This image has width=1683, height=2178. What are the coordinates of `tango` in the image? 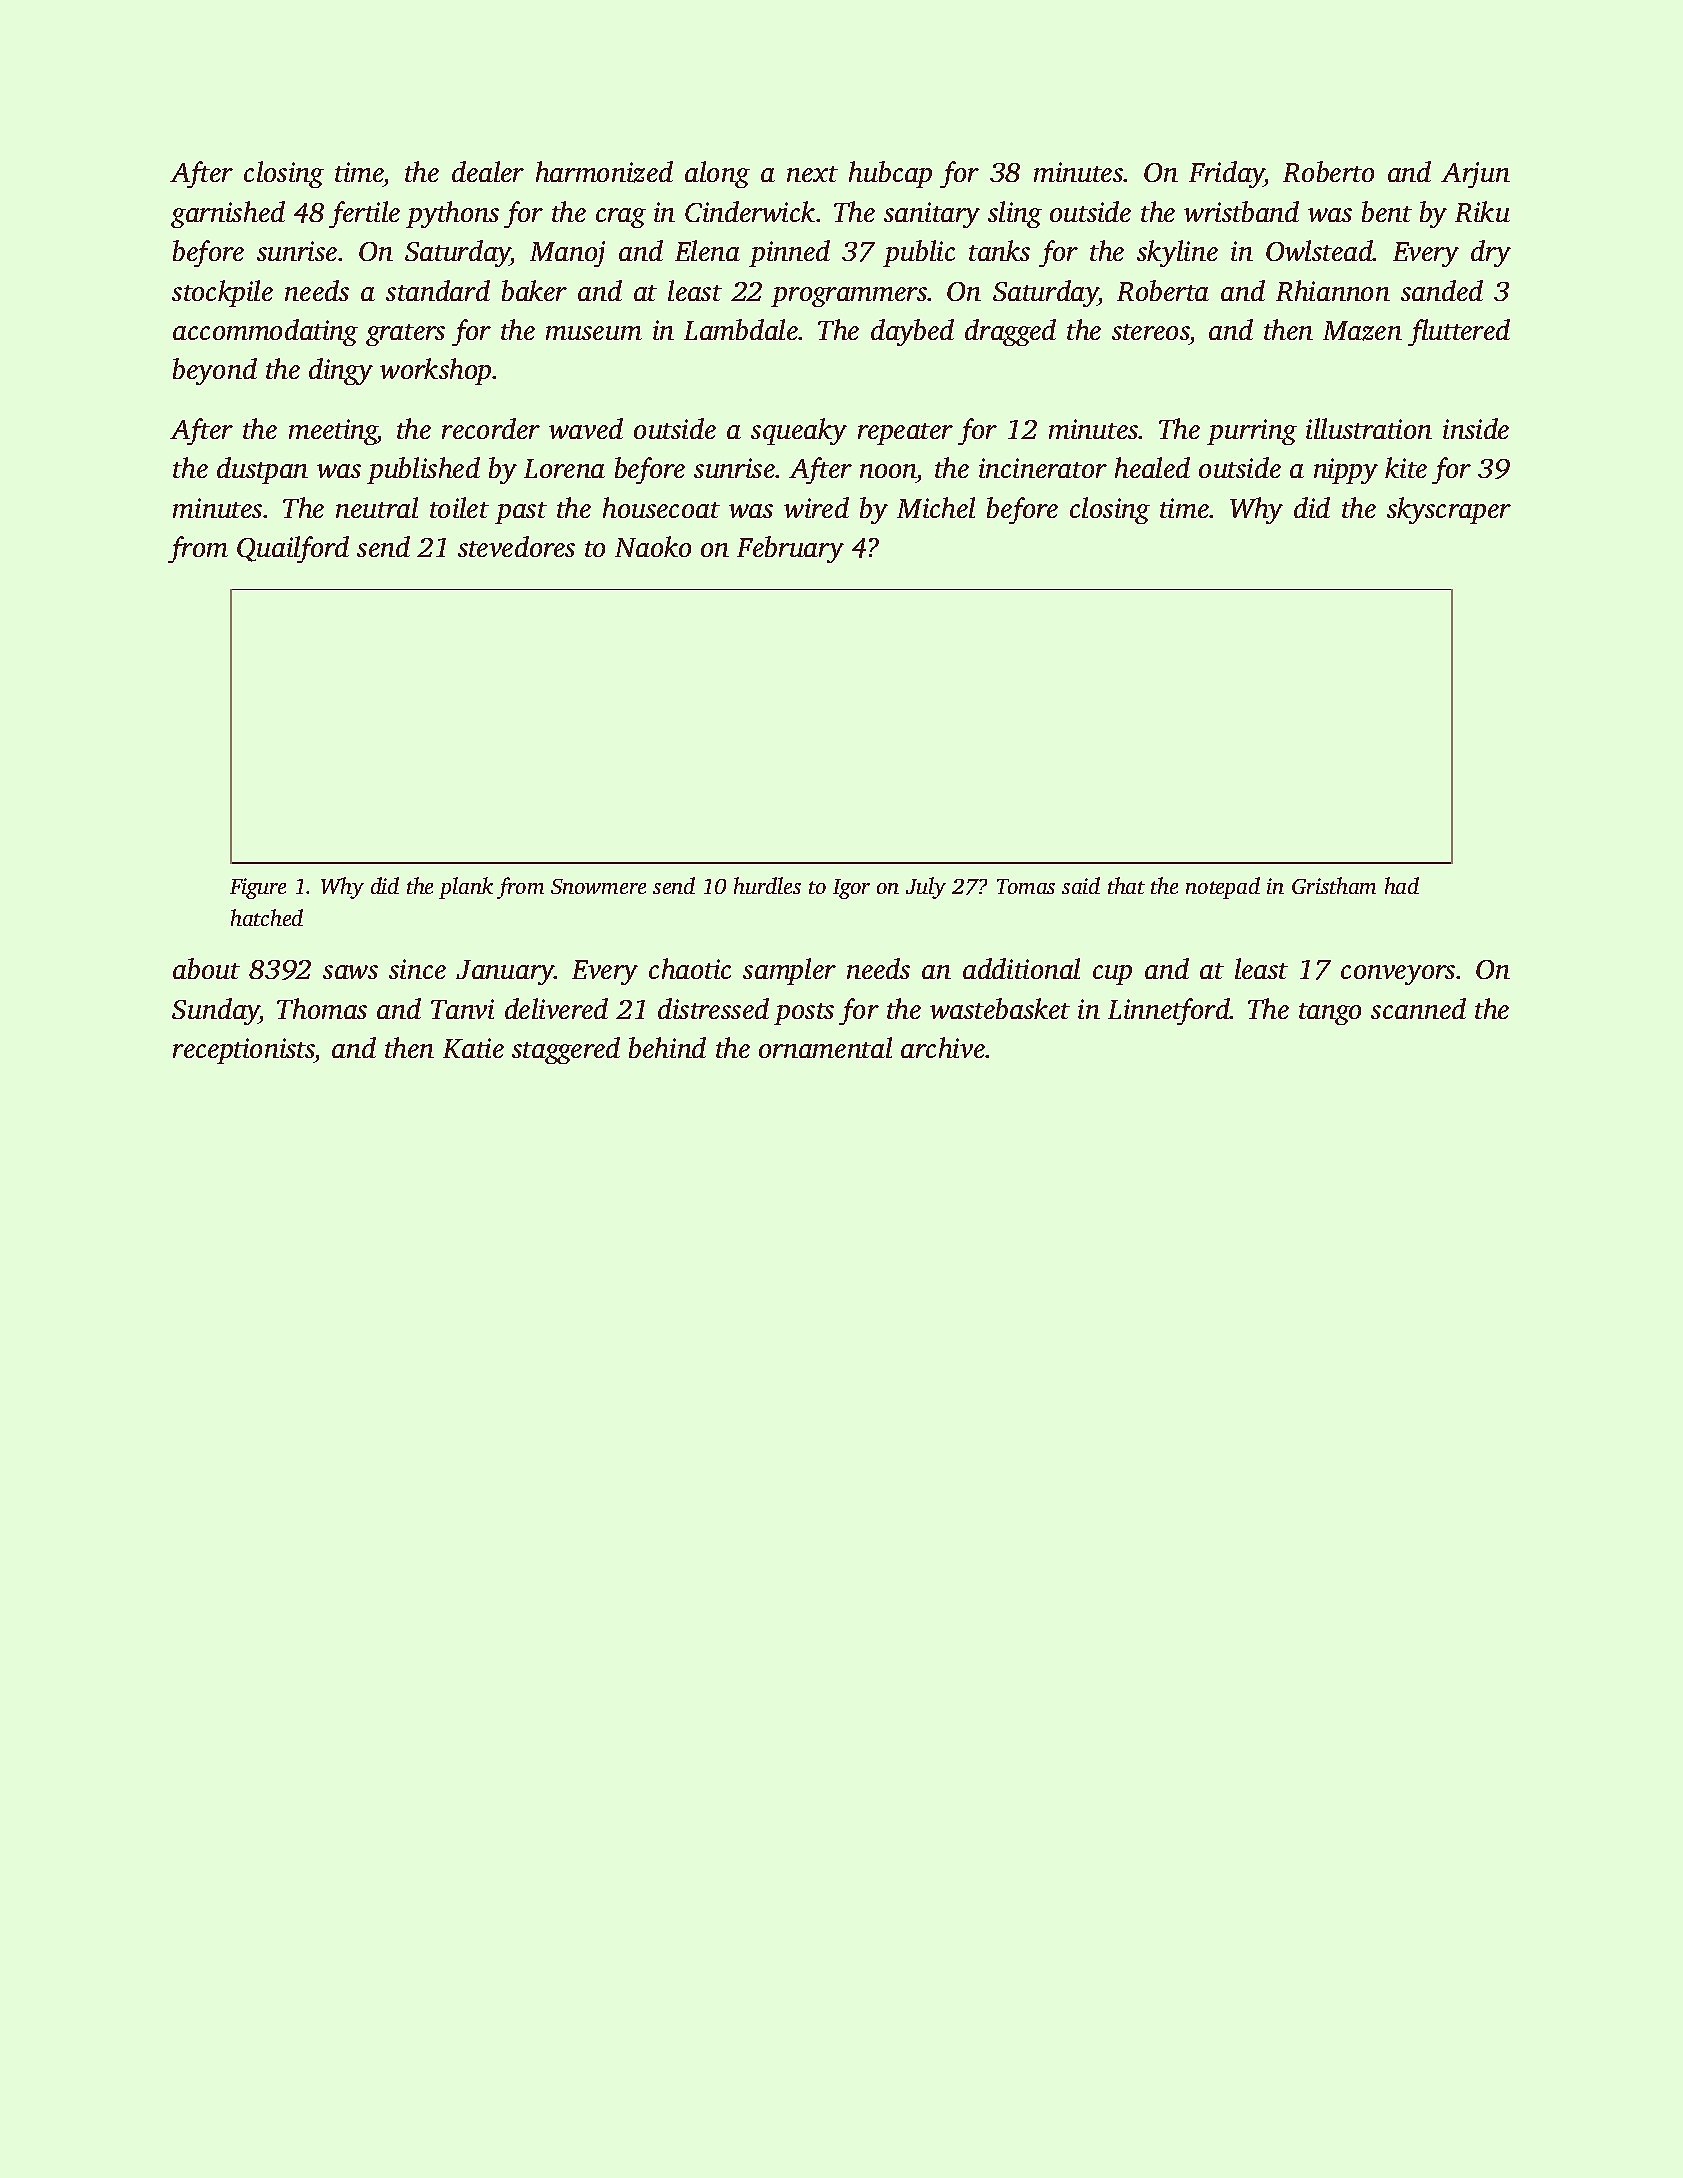 It's located at (1330, 1014).
